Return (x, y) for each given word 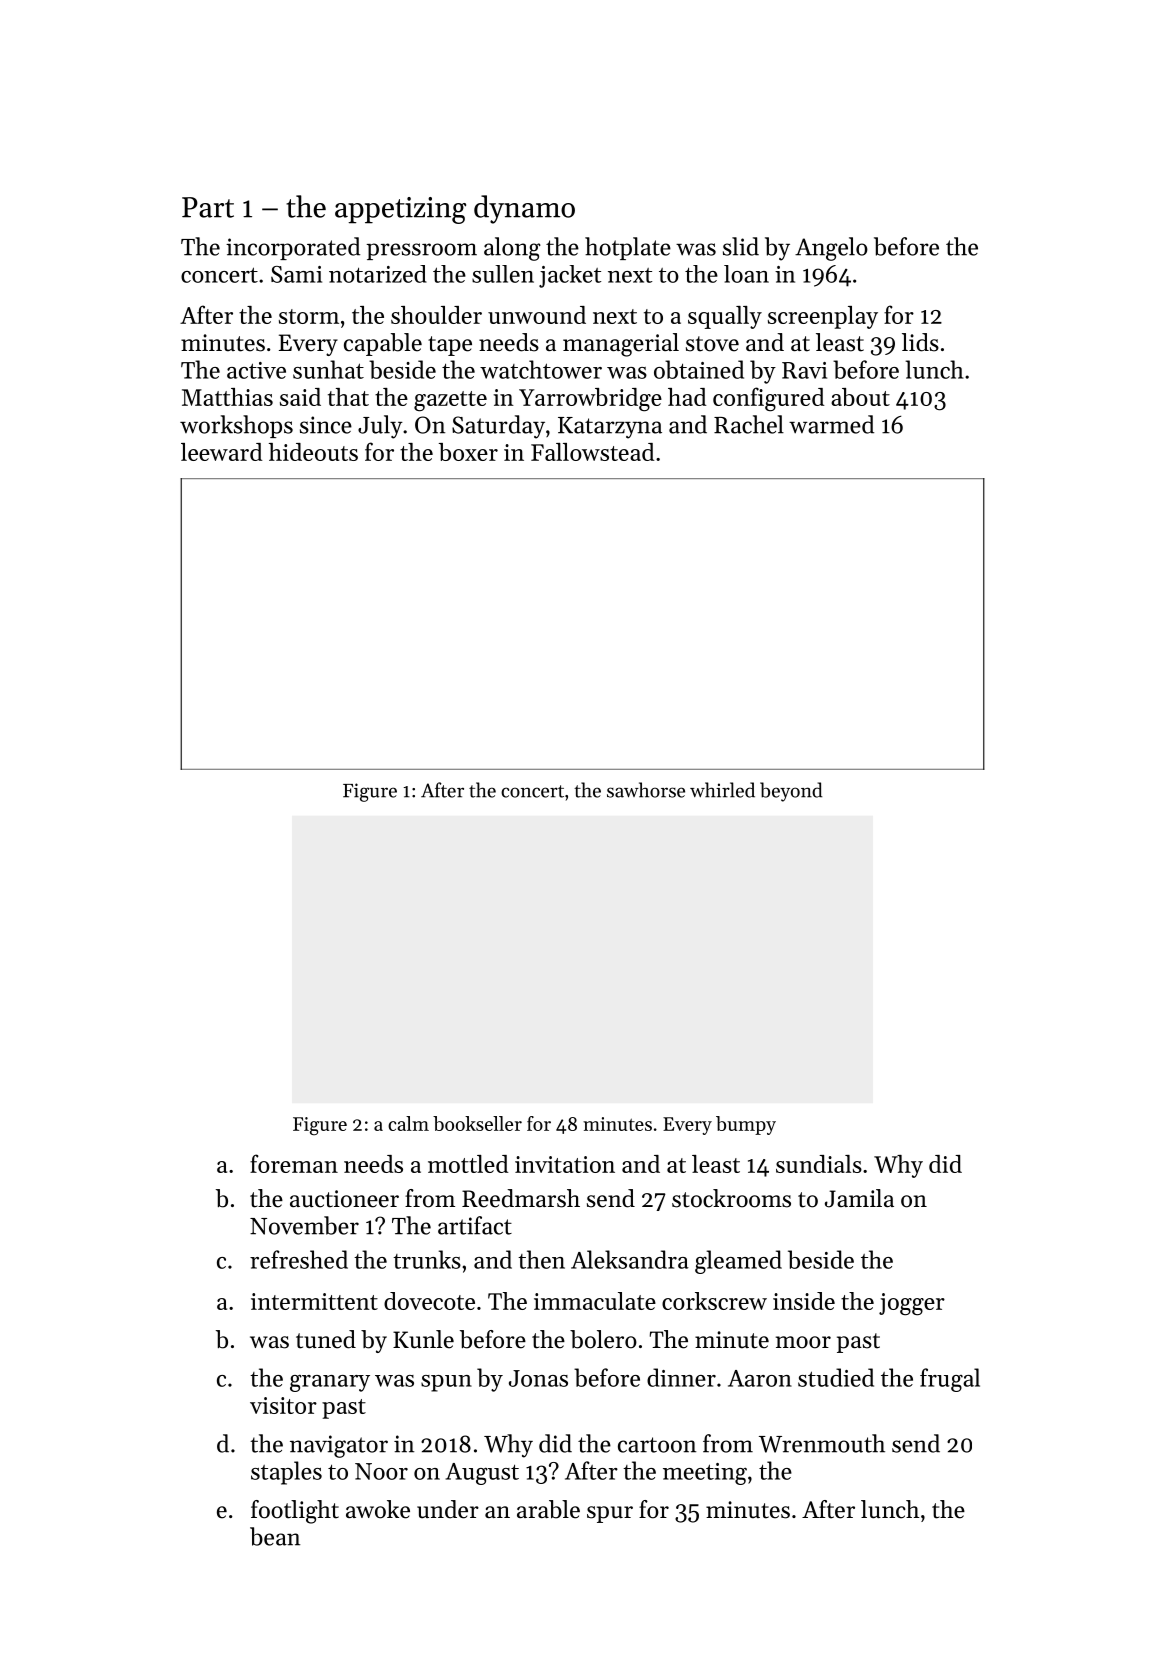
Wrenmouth (822, 1443)
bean (275, 1536)
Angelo (831, 249)
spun (446, 1383)
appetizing (400, 210)
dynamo (524, 209)
